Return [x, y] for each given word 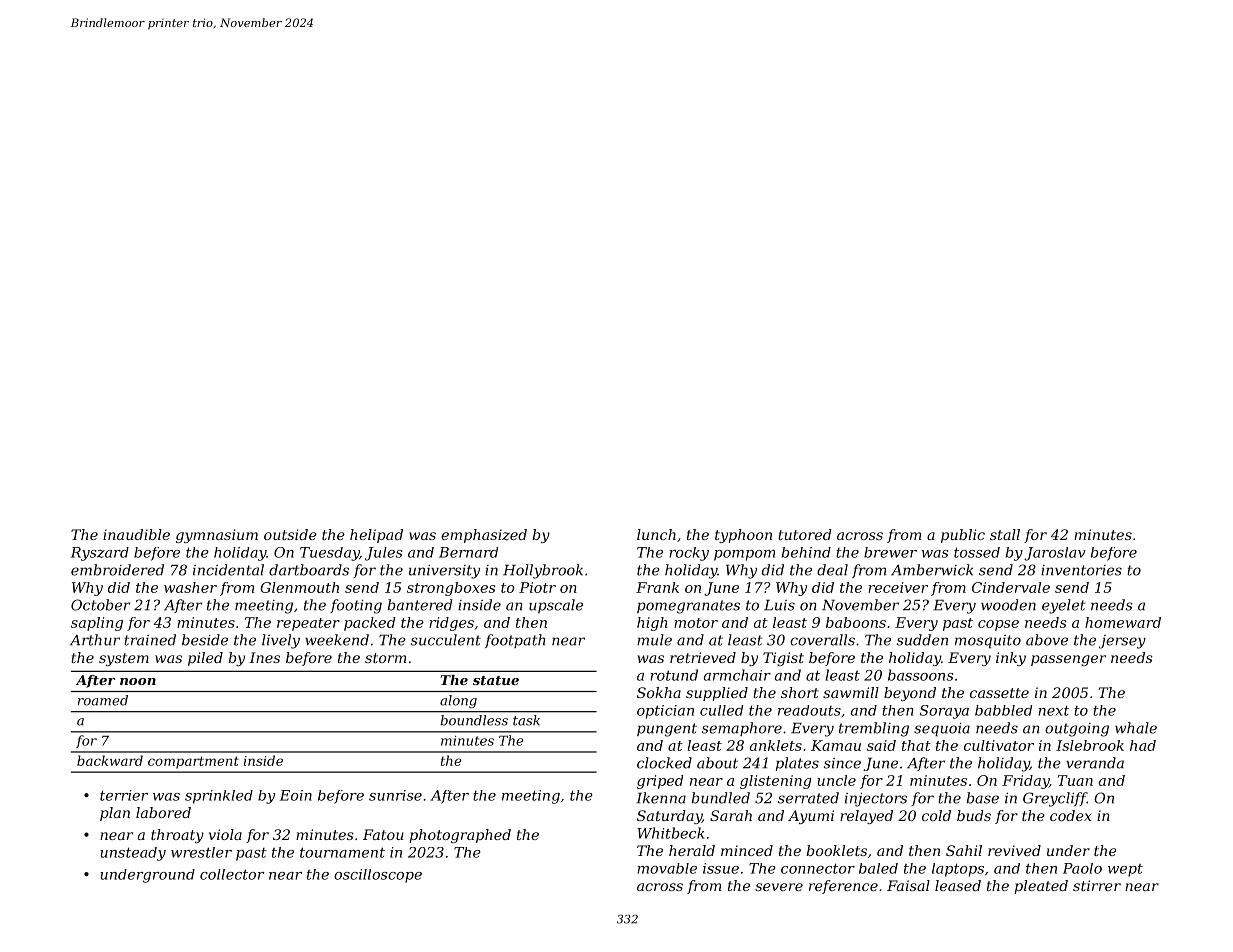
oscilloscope [378, 876]
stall [1005, 534]
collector [232, 874]
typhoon [743, 536]
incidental [228, 570]
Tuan [1075, 780]
